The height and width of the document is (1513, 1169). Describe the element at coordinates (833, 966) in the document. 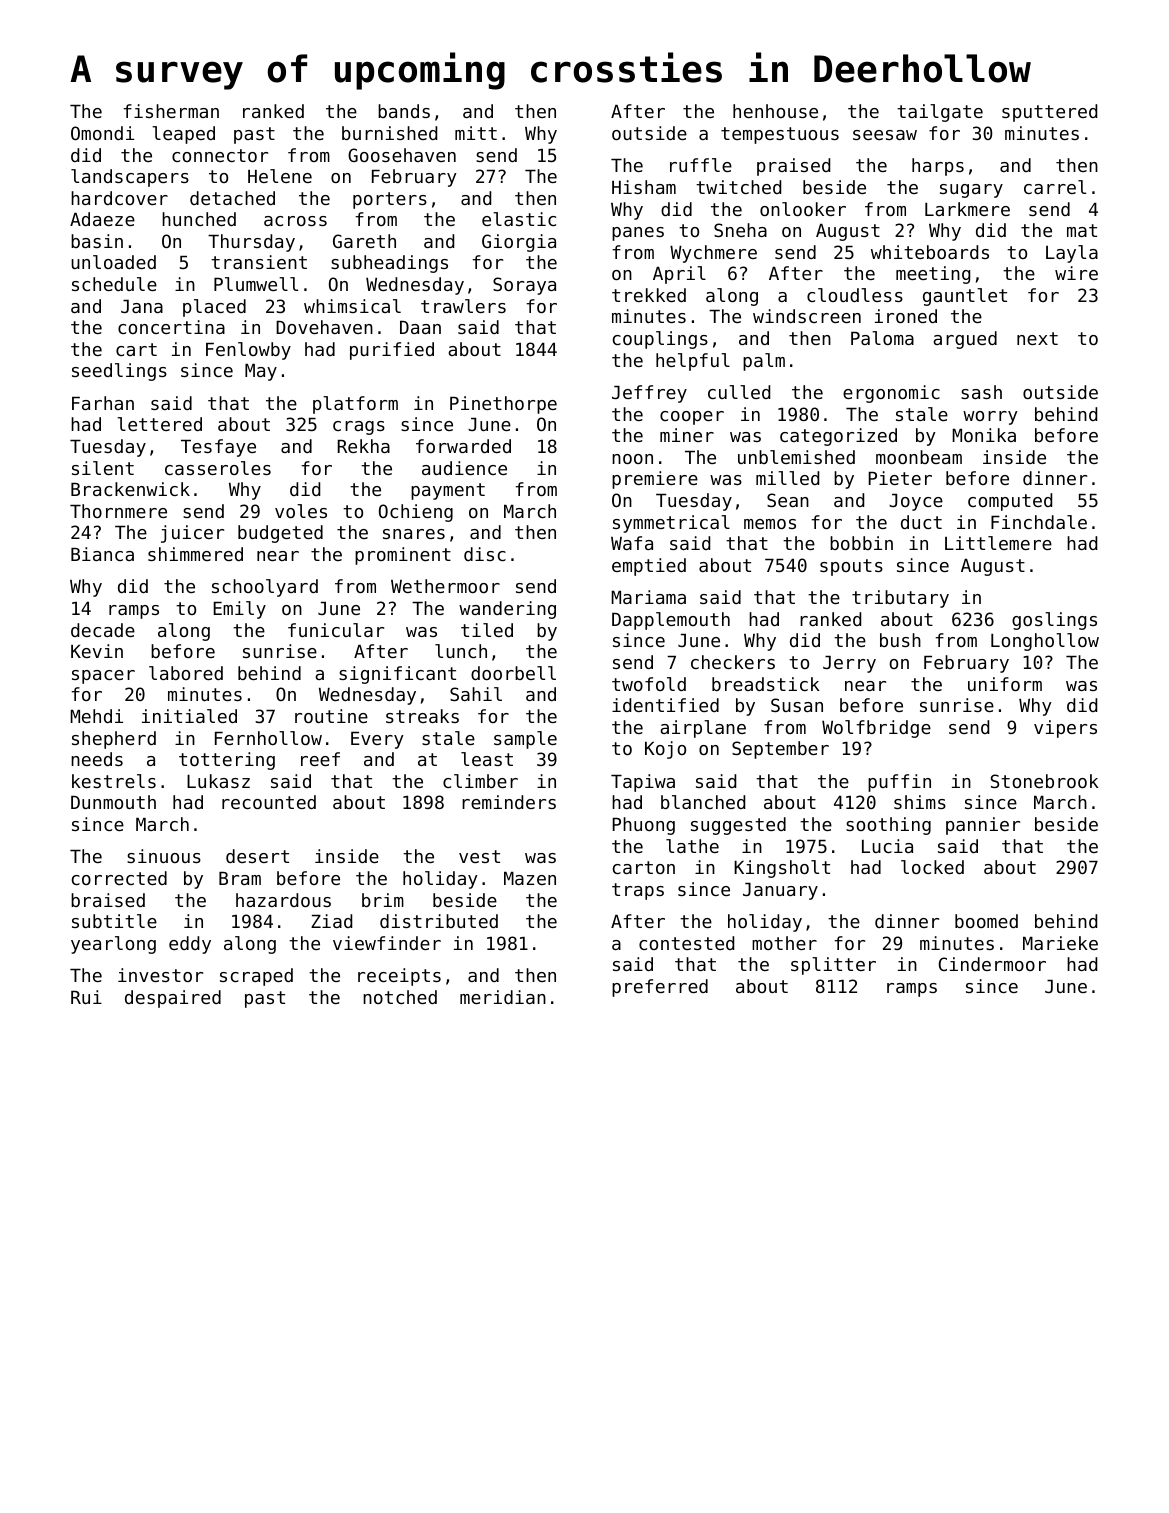

I see `splitter` at that location.
